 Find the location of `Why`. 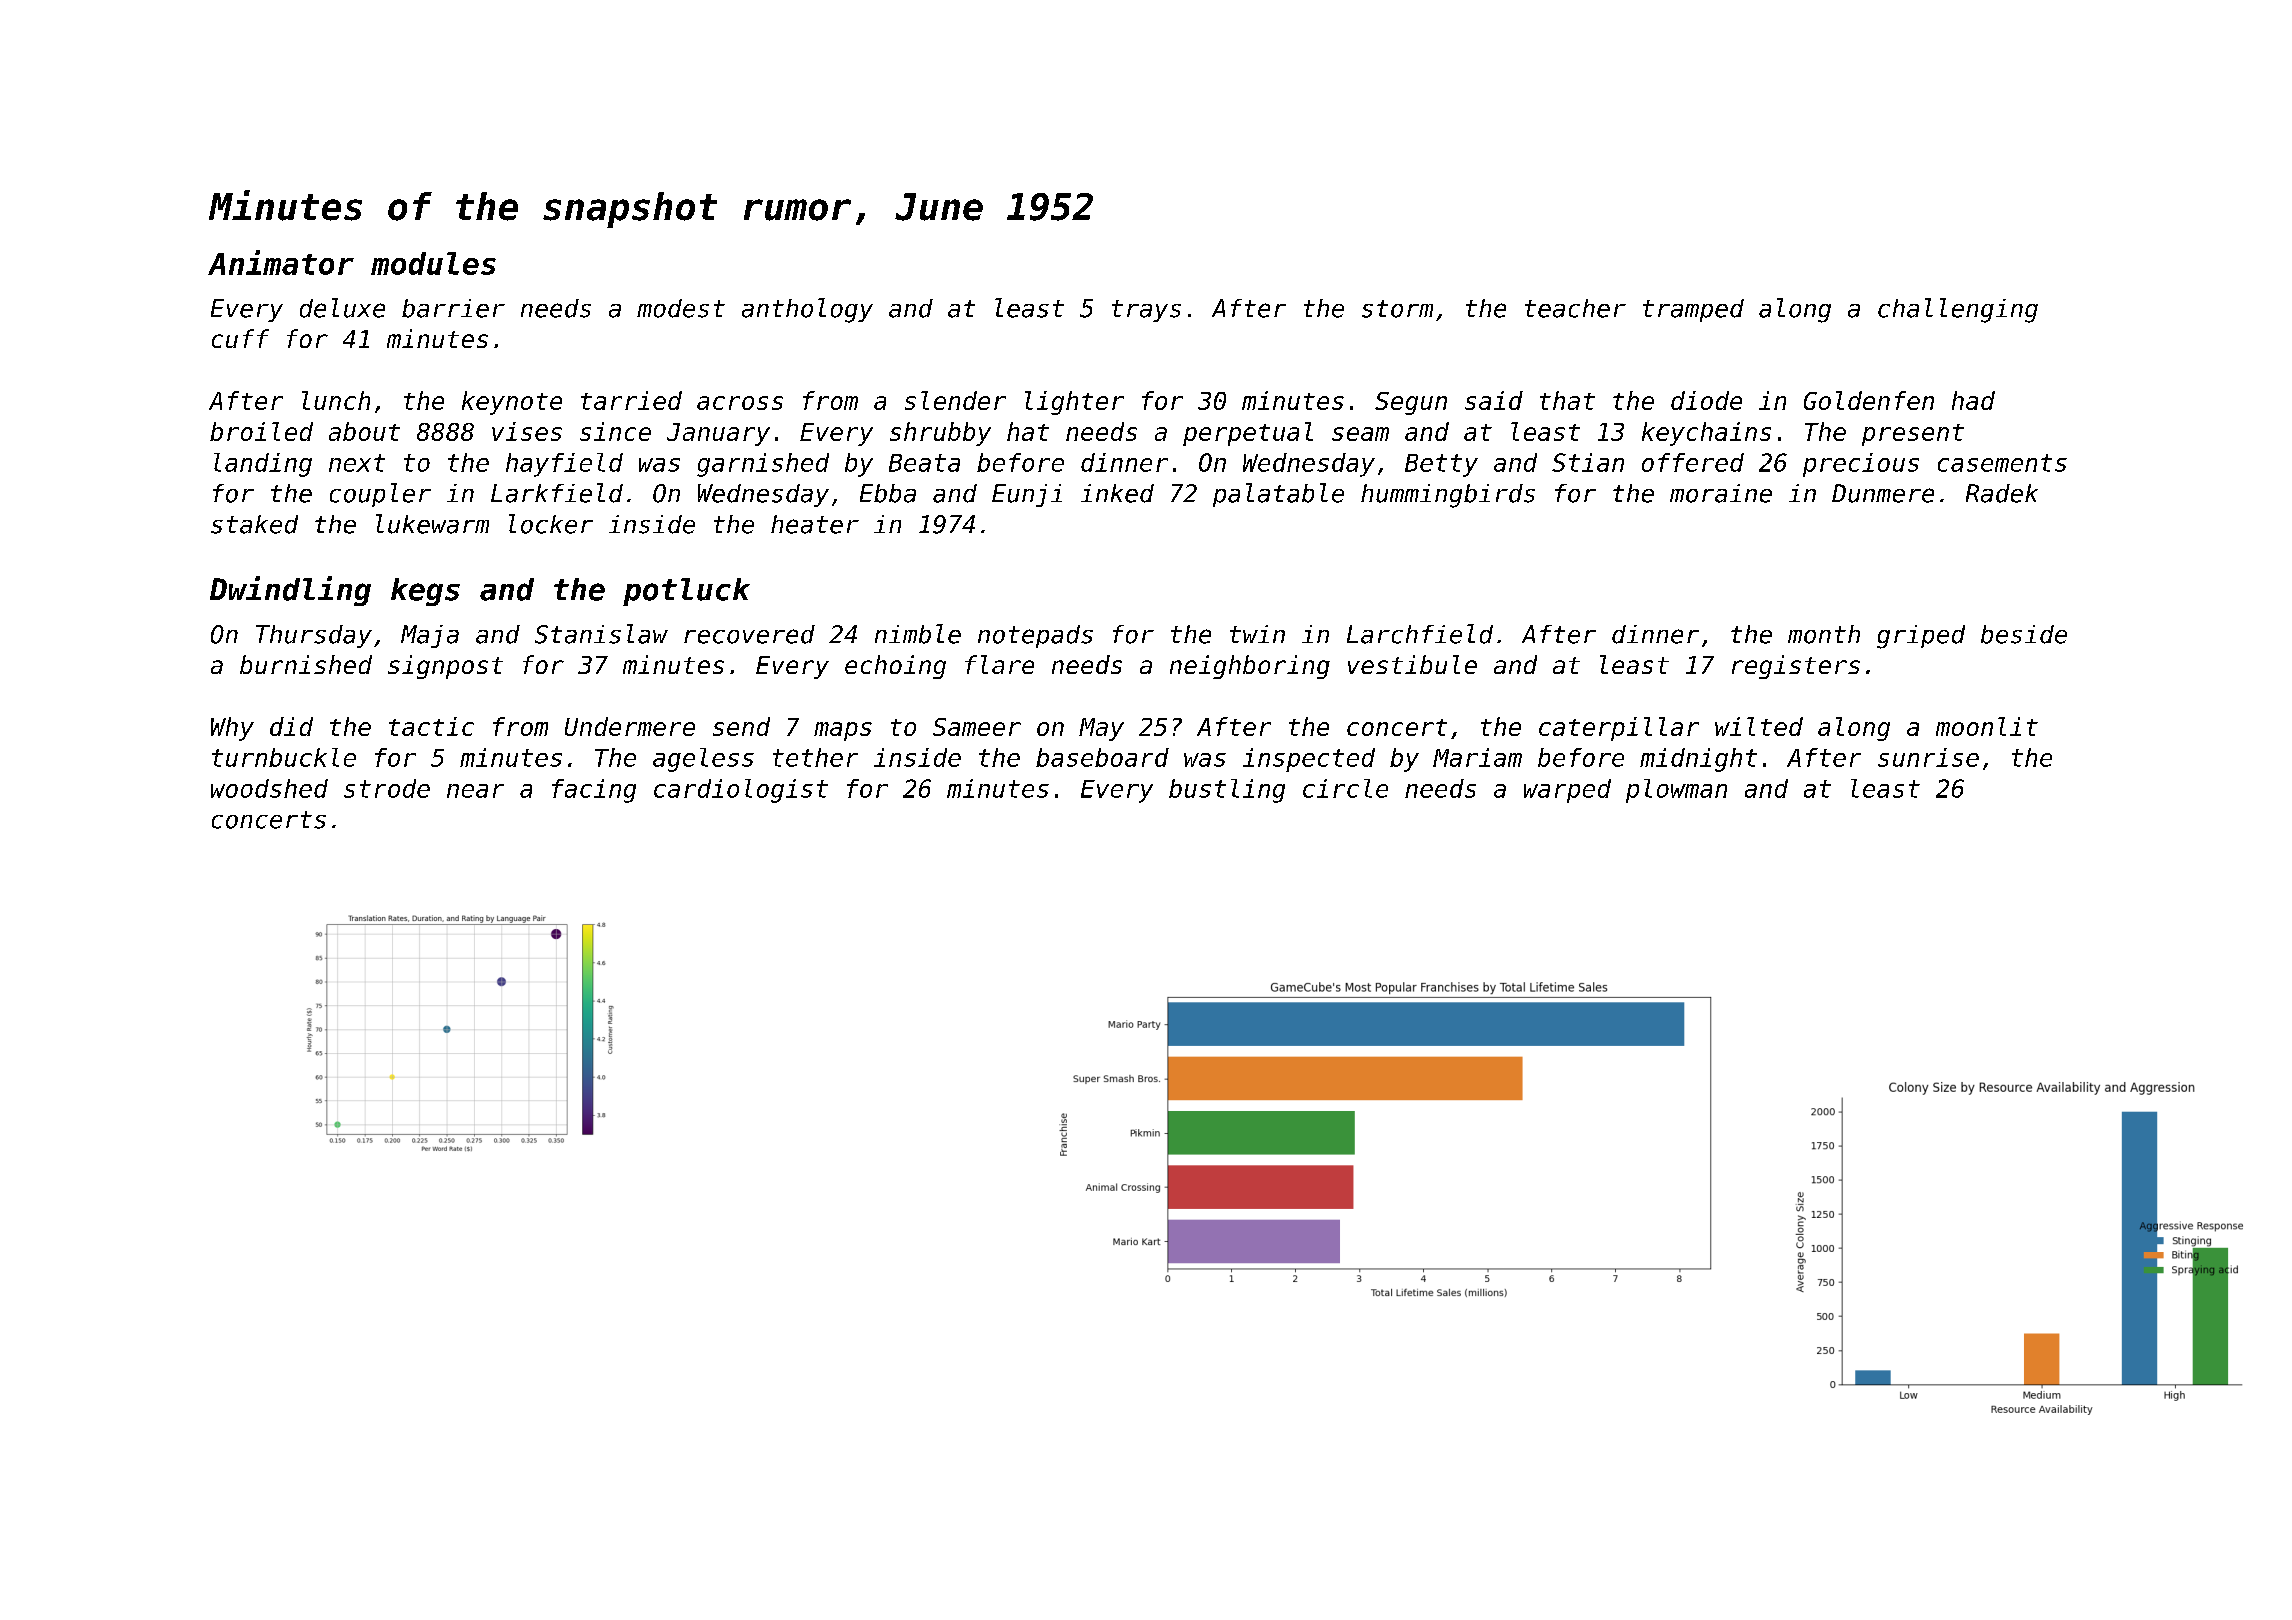

Why is located at coordinates (232, 729).
